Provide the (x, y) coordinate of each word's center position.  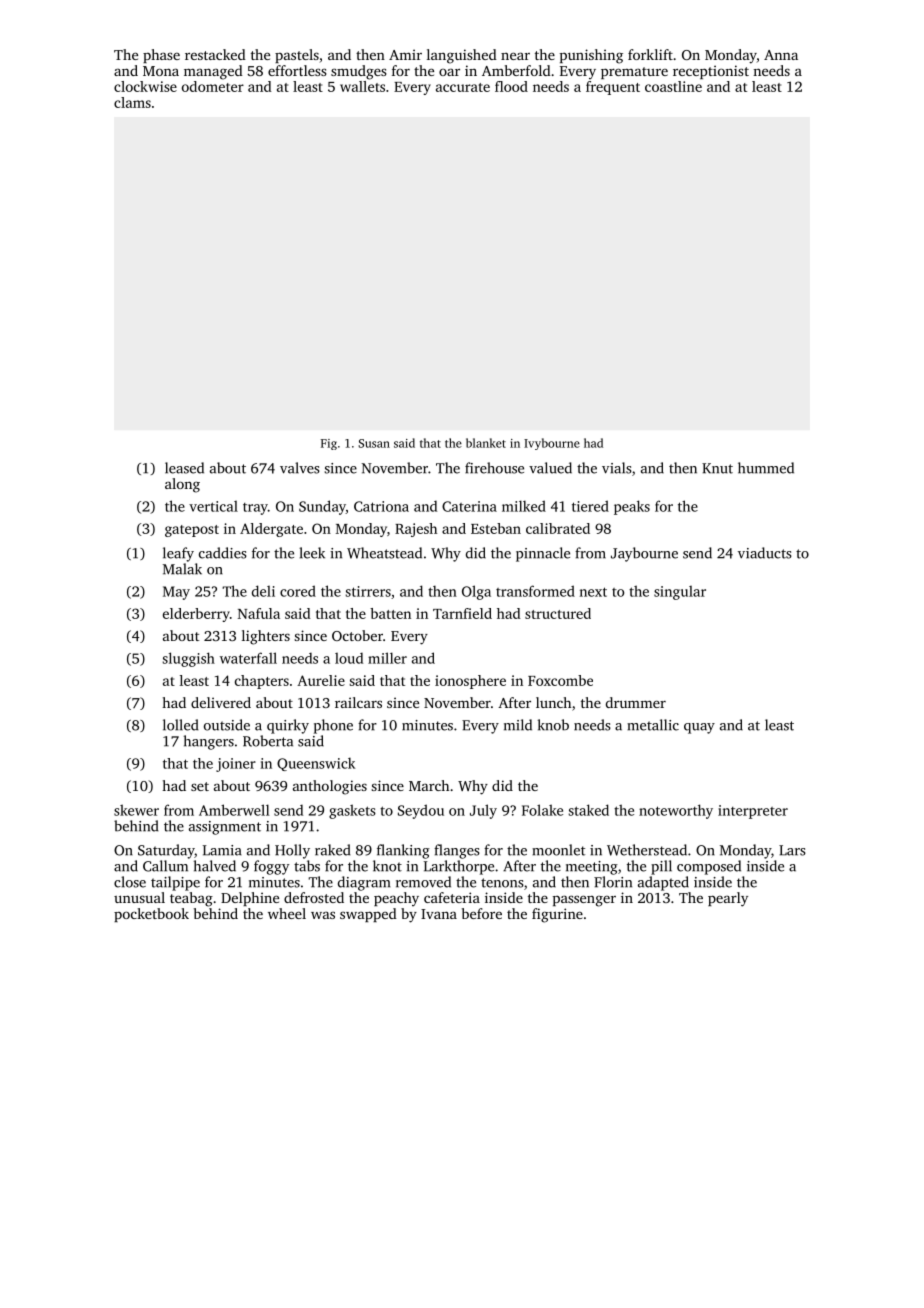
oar (449, 72)
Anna (781, 55)
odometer (213, 86)
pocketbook (151, 915)
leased (184, 468)
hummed (766, 468)
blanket (486, 443)
